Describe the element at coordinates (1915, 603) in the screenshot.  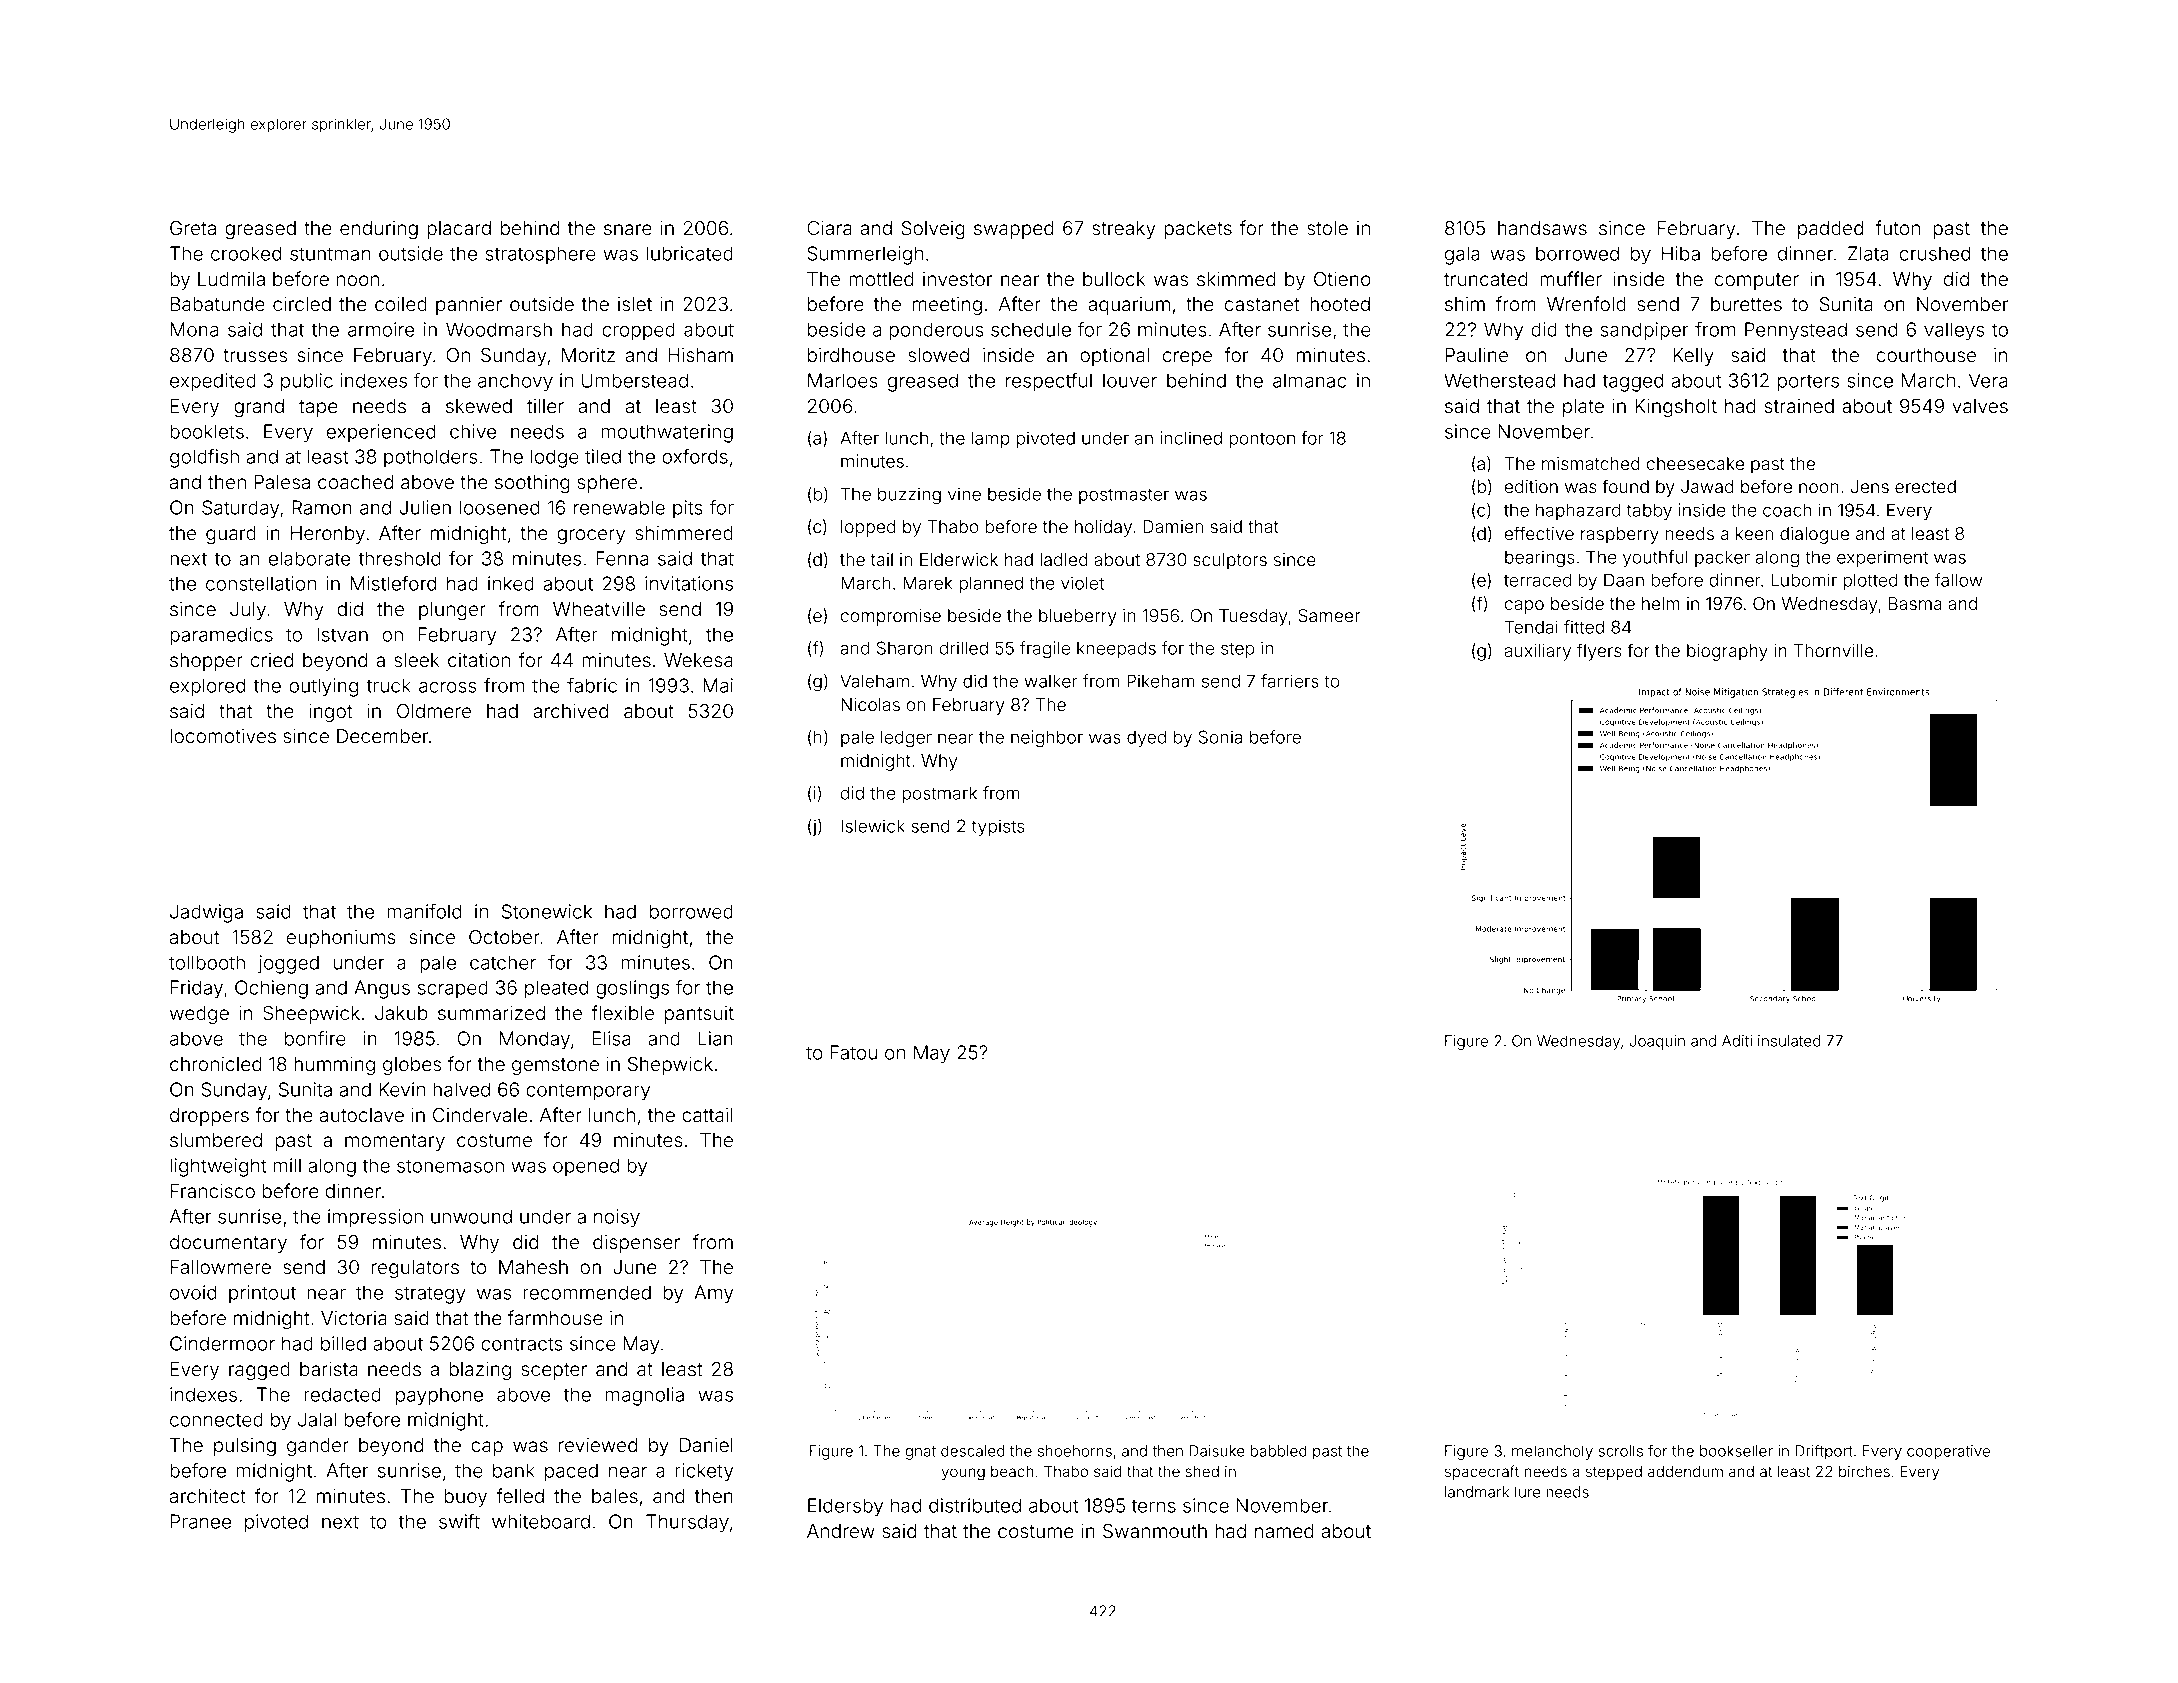
I see `Basma` at that location.
